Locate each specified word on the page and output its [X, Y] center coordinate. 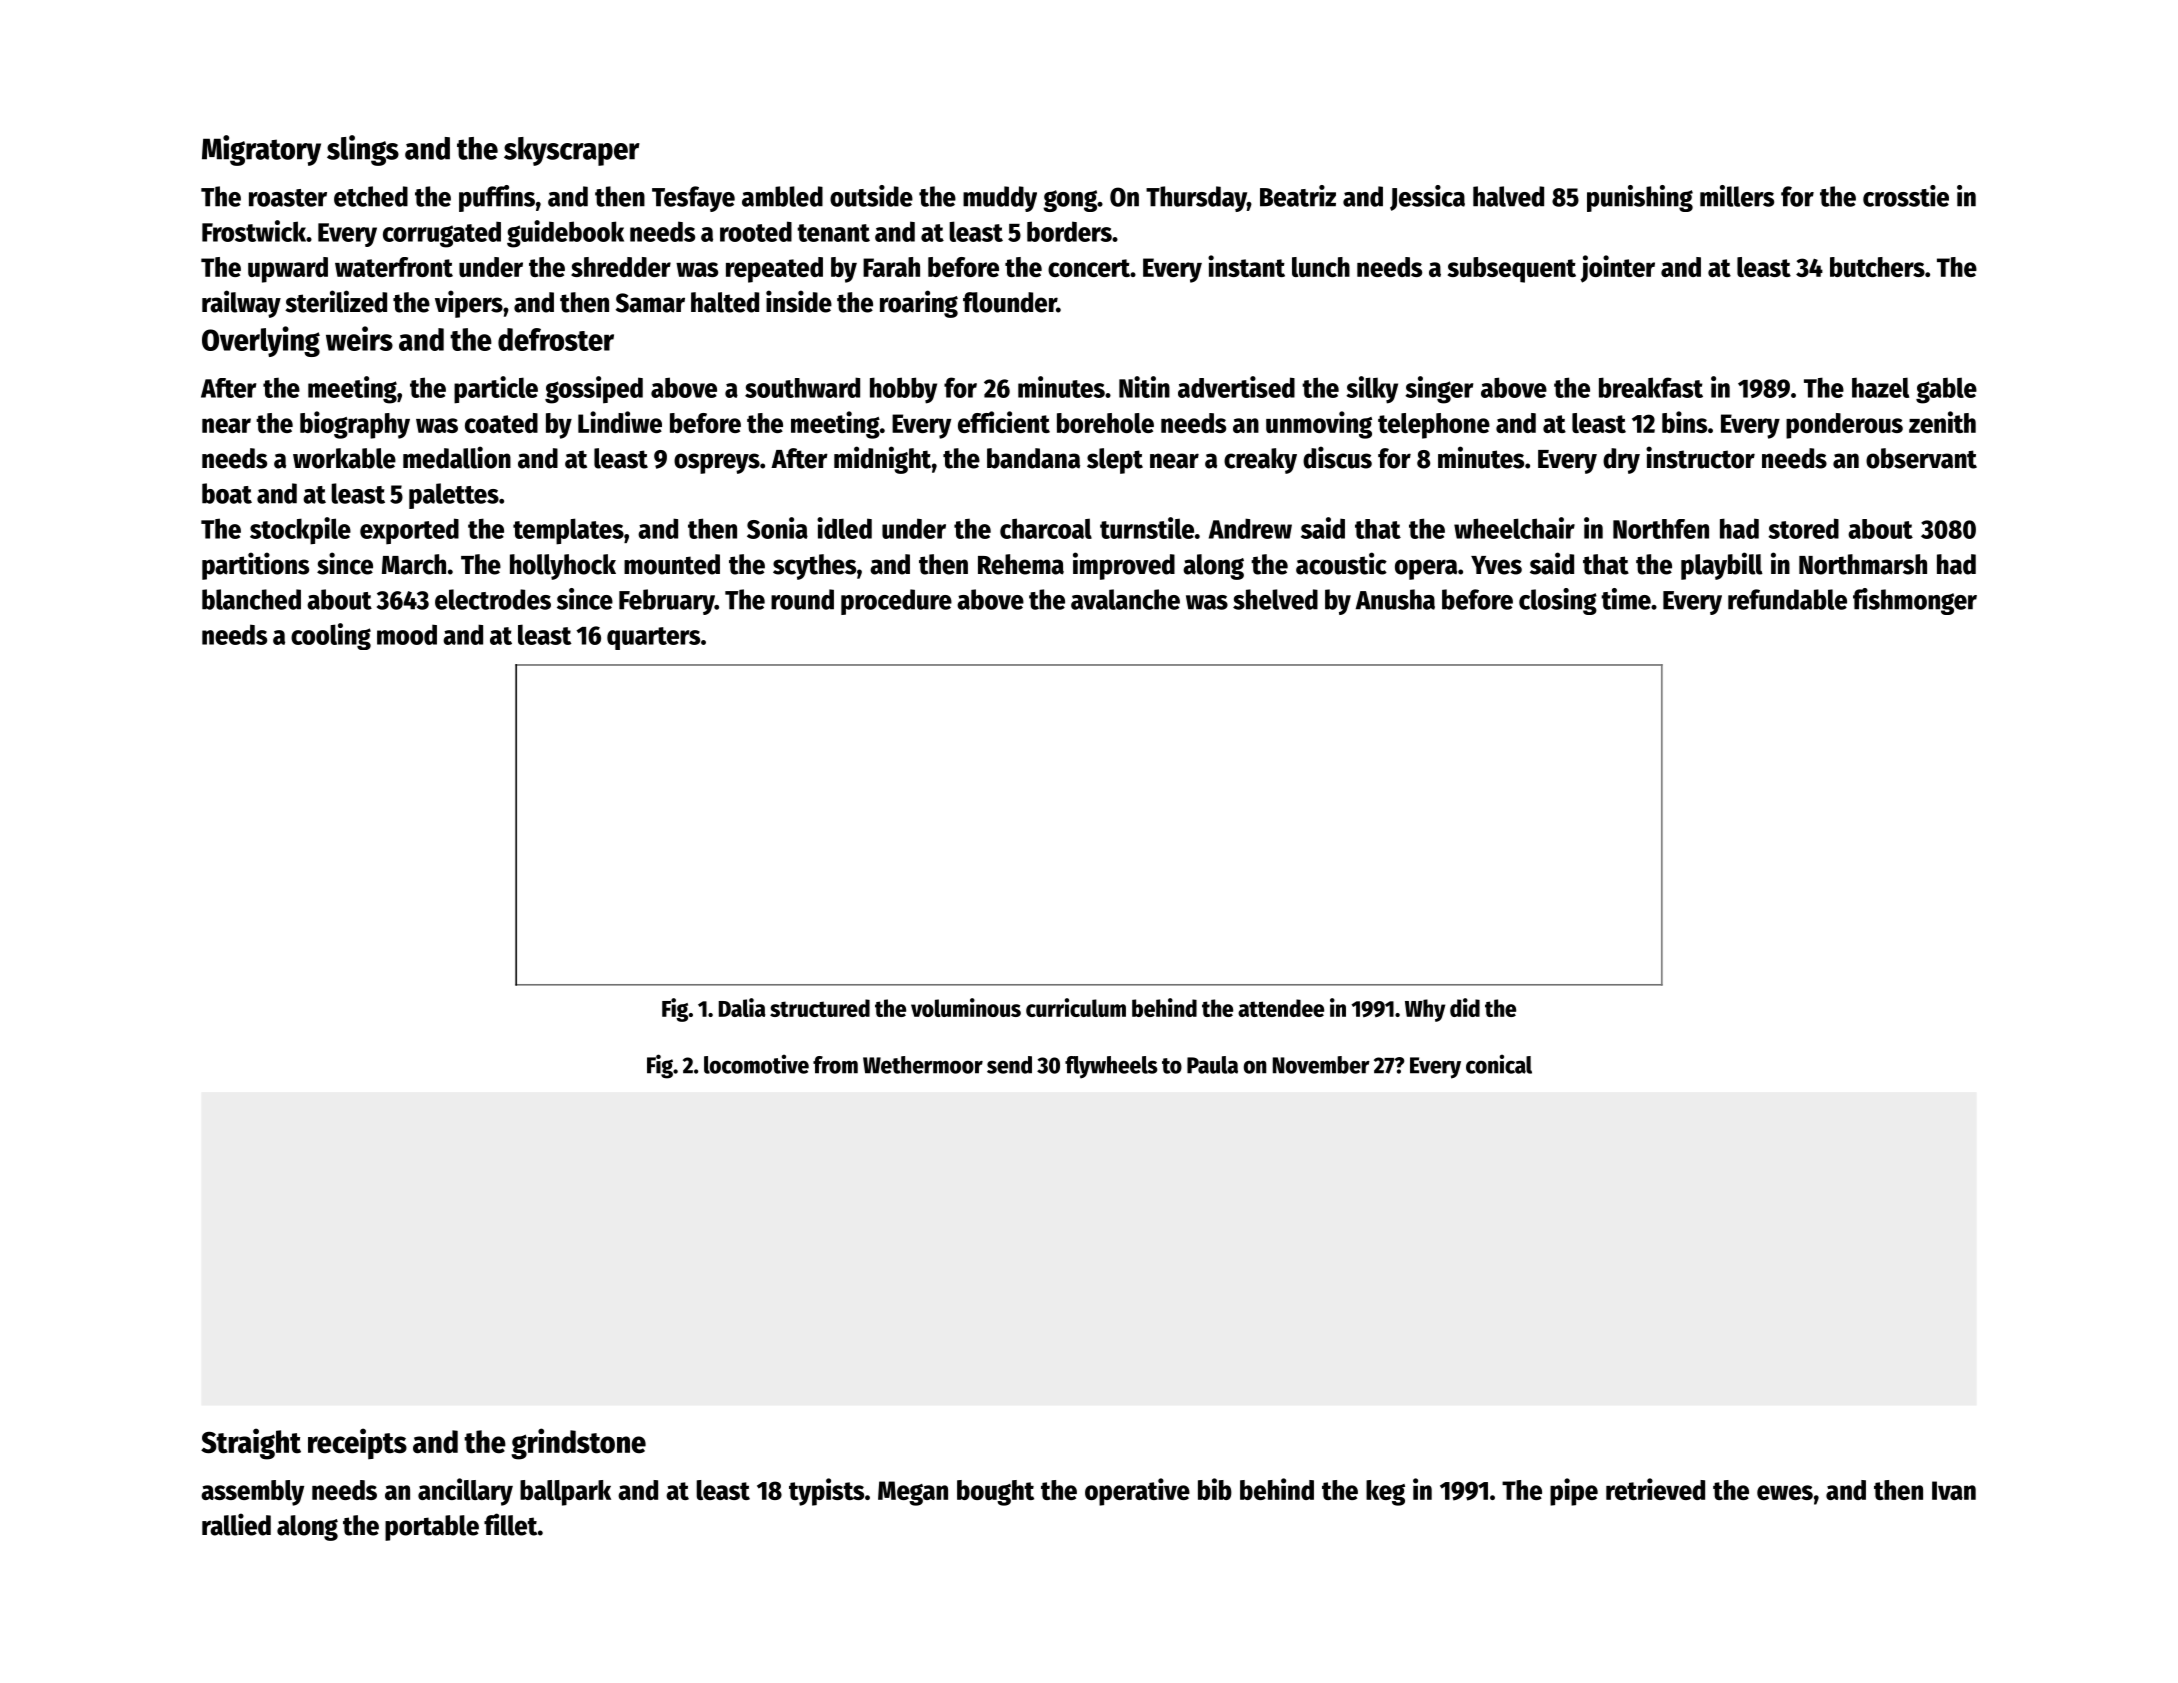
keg [1385, 1493]
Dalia [742, 1007]
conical [1499, 1064]
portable [432, 1528]
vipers [469, 304]
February [667, 602]
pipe [1574, 1492]
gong [1070, 201]
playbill [1722, 566]
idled [844, 528]
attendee [1281, 1008]
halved [1508, 196]
